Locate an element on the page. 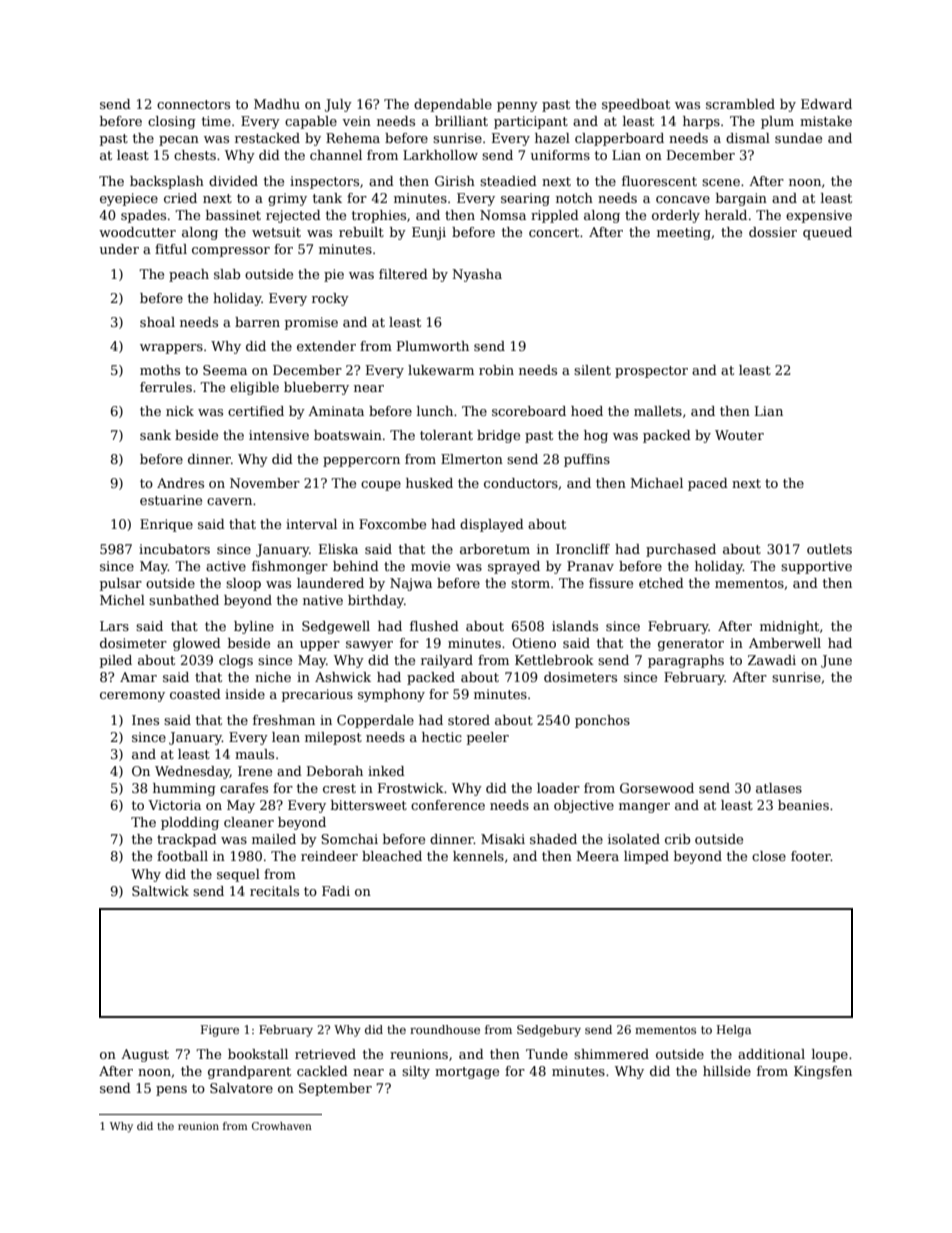 The height and width of the document is (1233, 952). Elmerton is located at coordinates (472, 459).
